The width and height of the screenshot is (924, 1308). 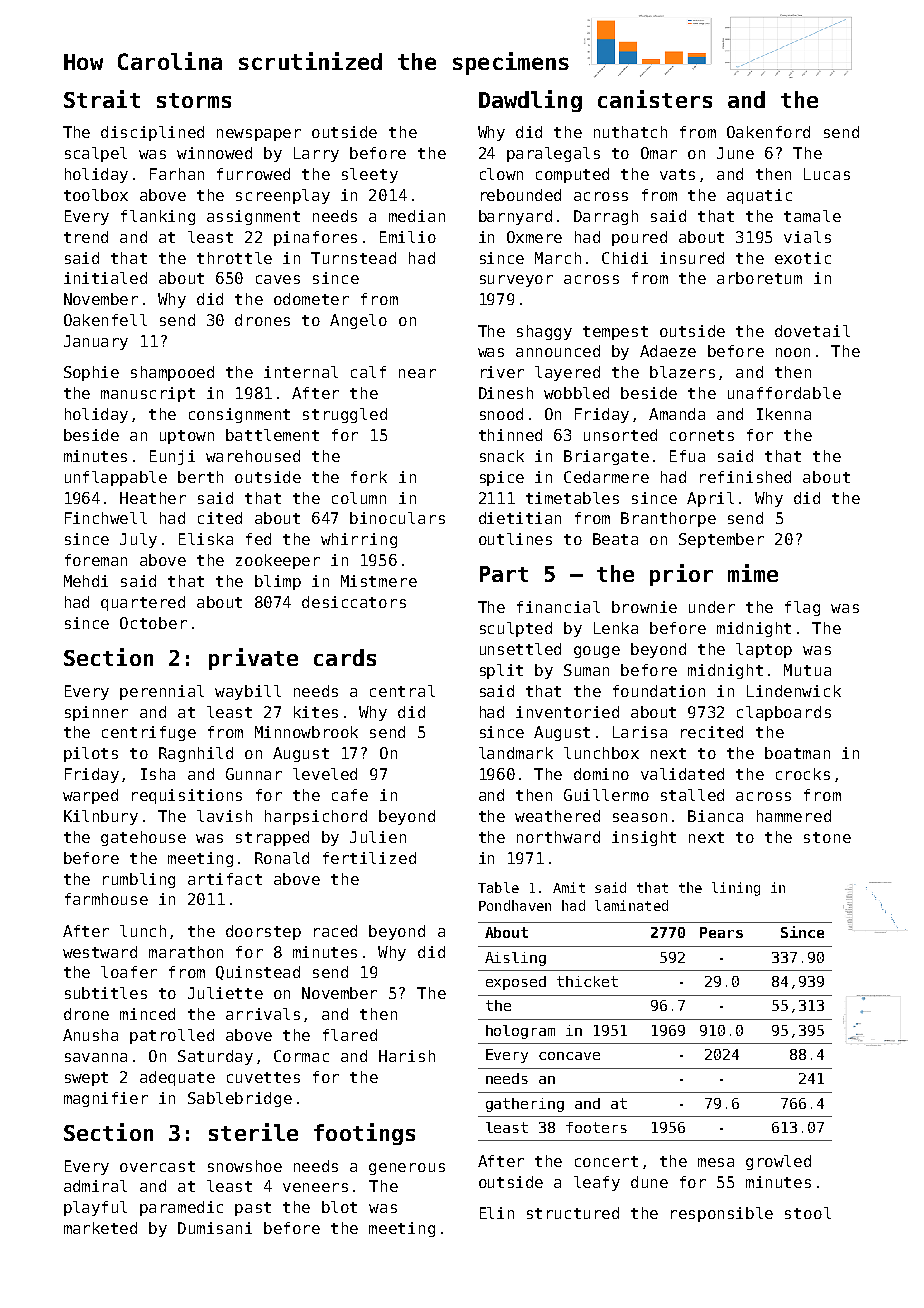 What do you see at coordinates (253, 217) in the screenshot?
I see `assignment` at bounding box center [253, 217].
